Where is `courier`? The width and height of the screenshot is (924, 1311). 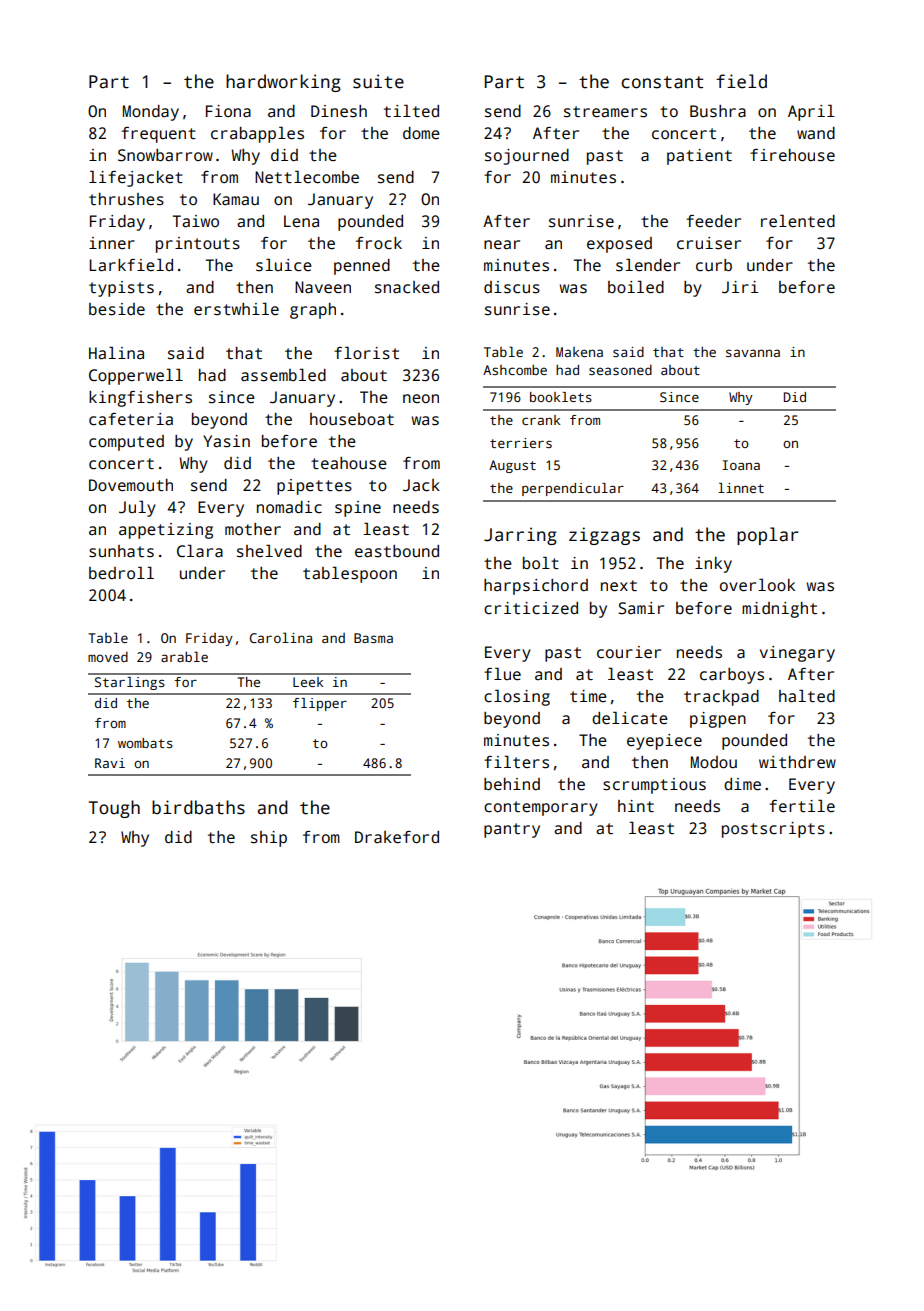 courier is located at coordinates (629, 652).
